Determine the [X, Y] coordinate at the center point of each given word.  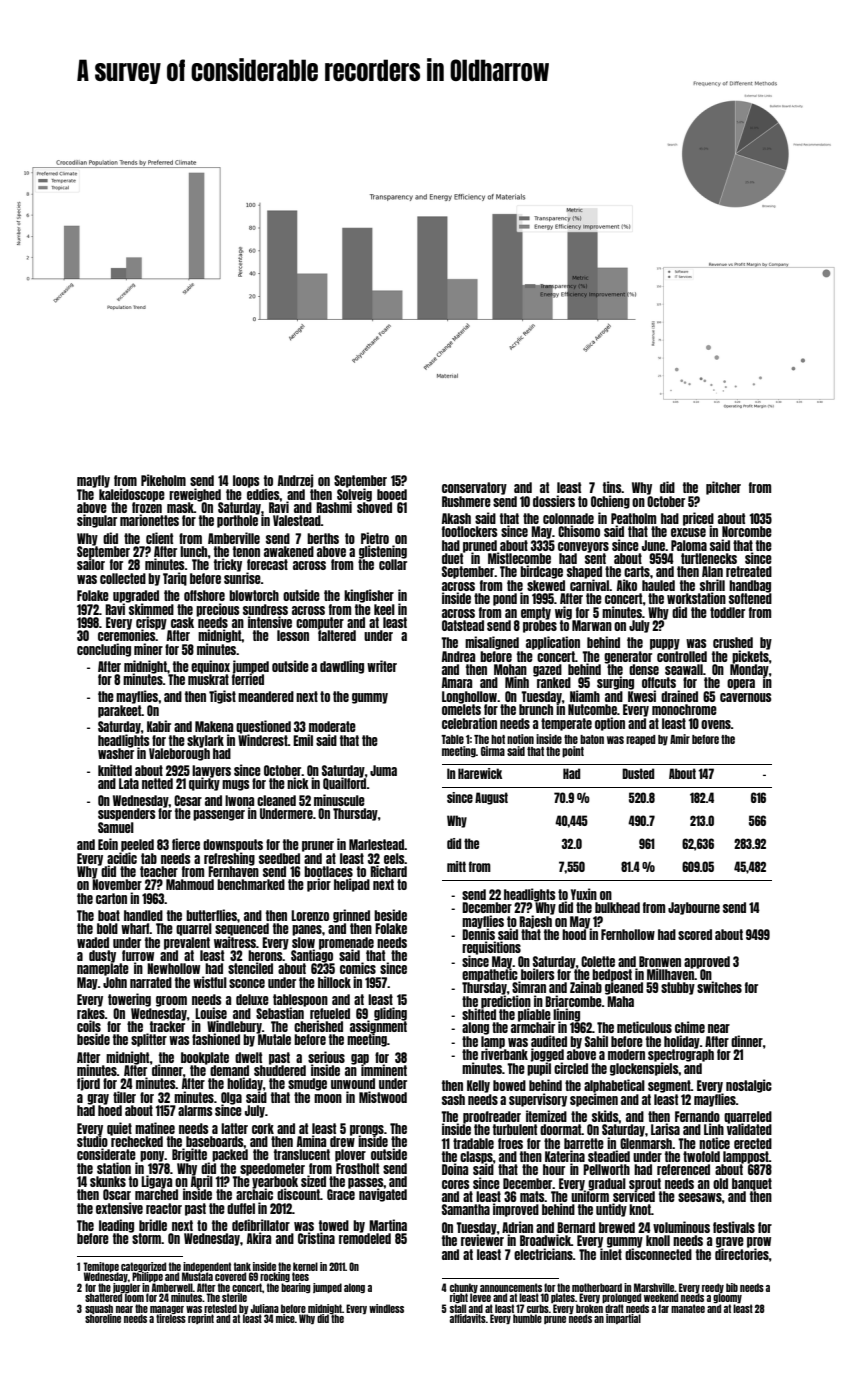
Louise [211, 1013]
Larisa [665, 1129]
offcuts [659, 682]
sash [453, 1099]
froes [510, 1143]
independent [207, 1267]
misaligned [492, 643]
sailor [91, 564]
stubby [678, 988]
